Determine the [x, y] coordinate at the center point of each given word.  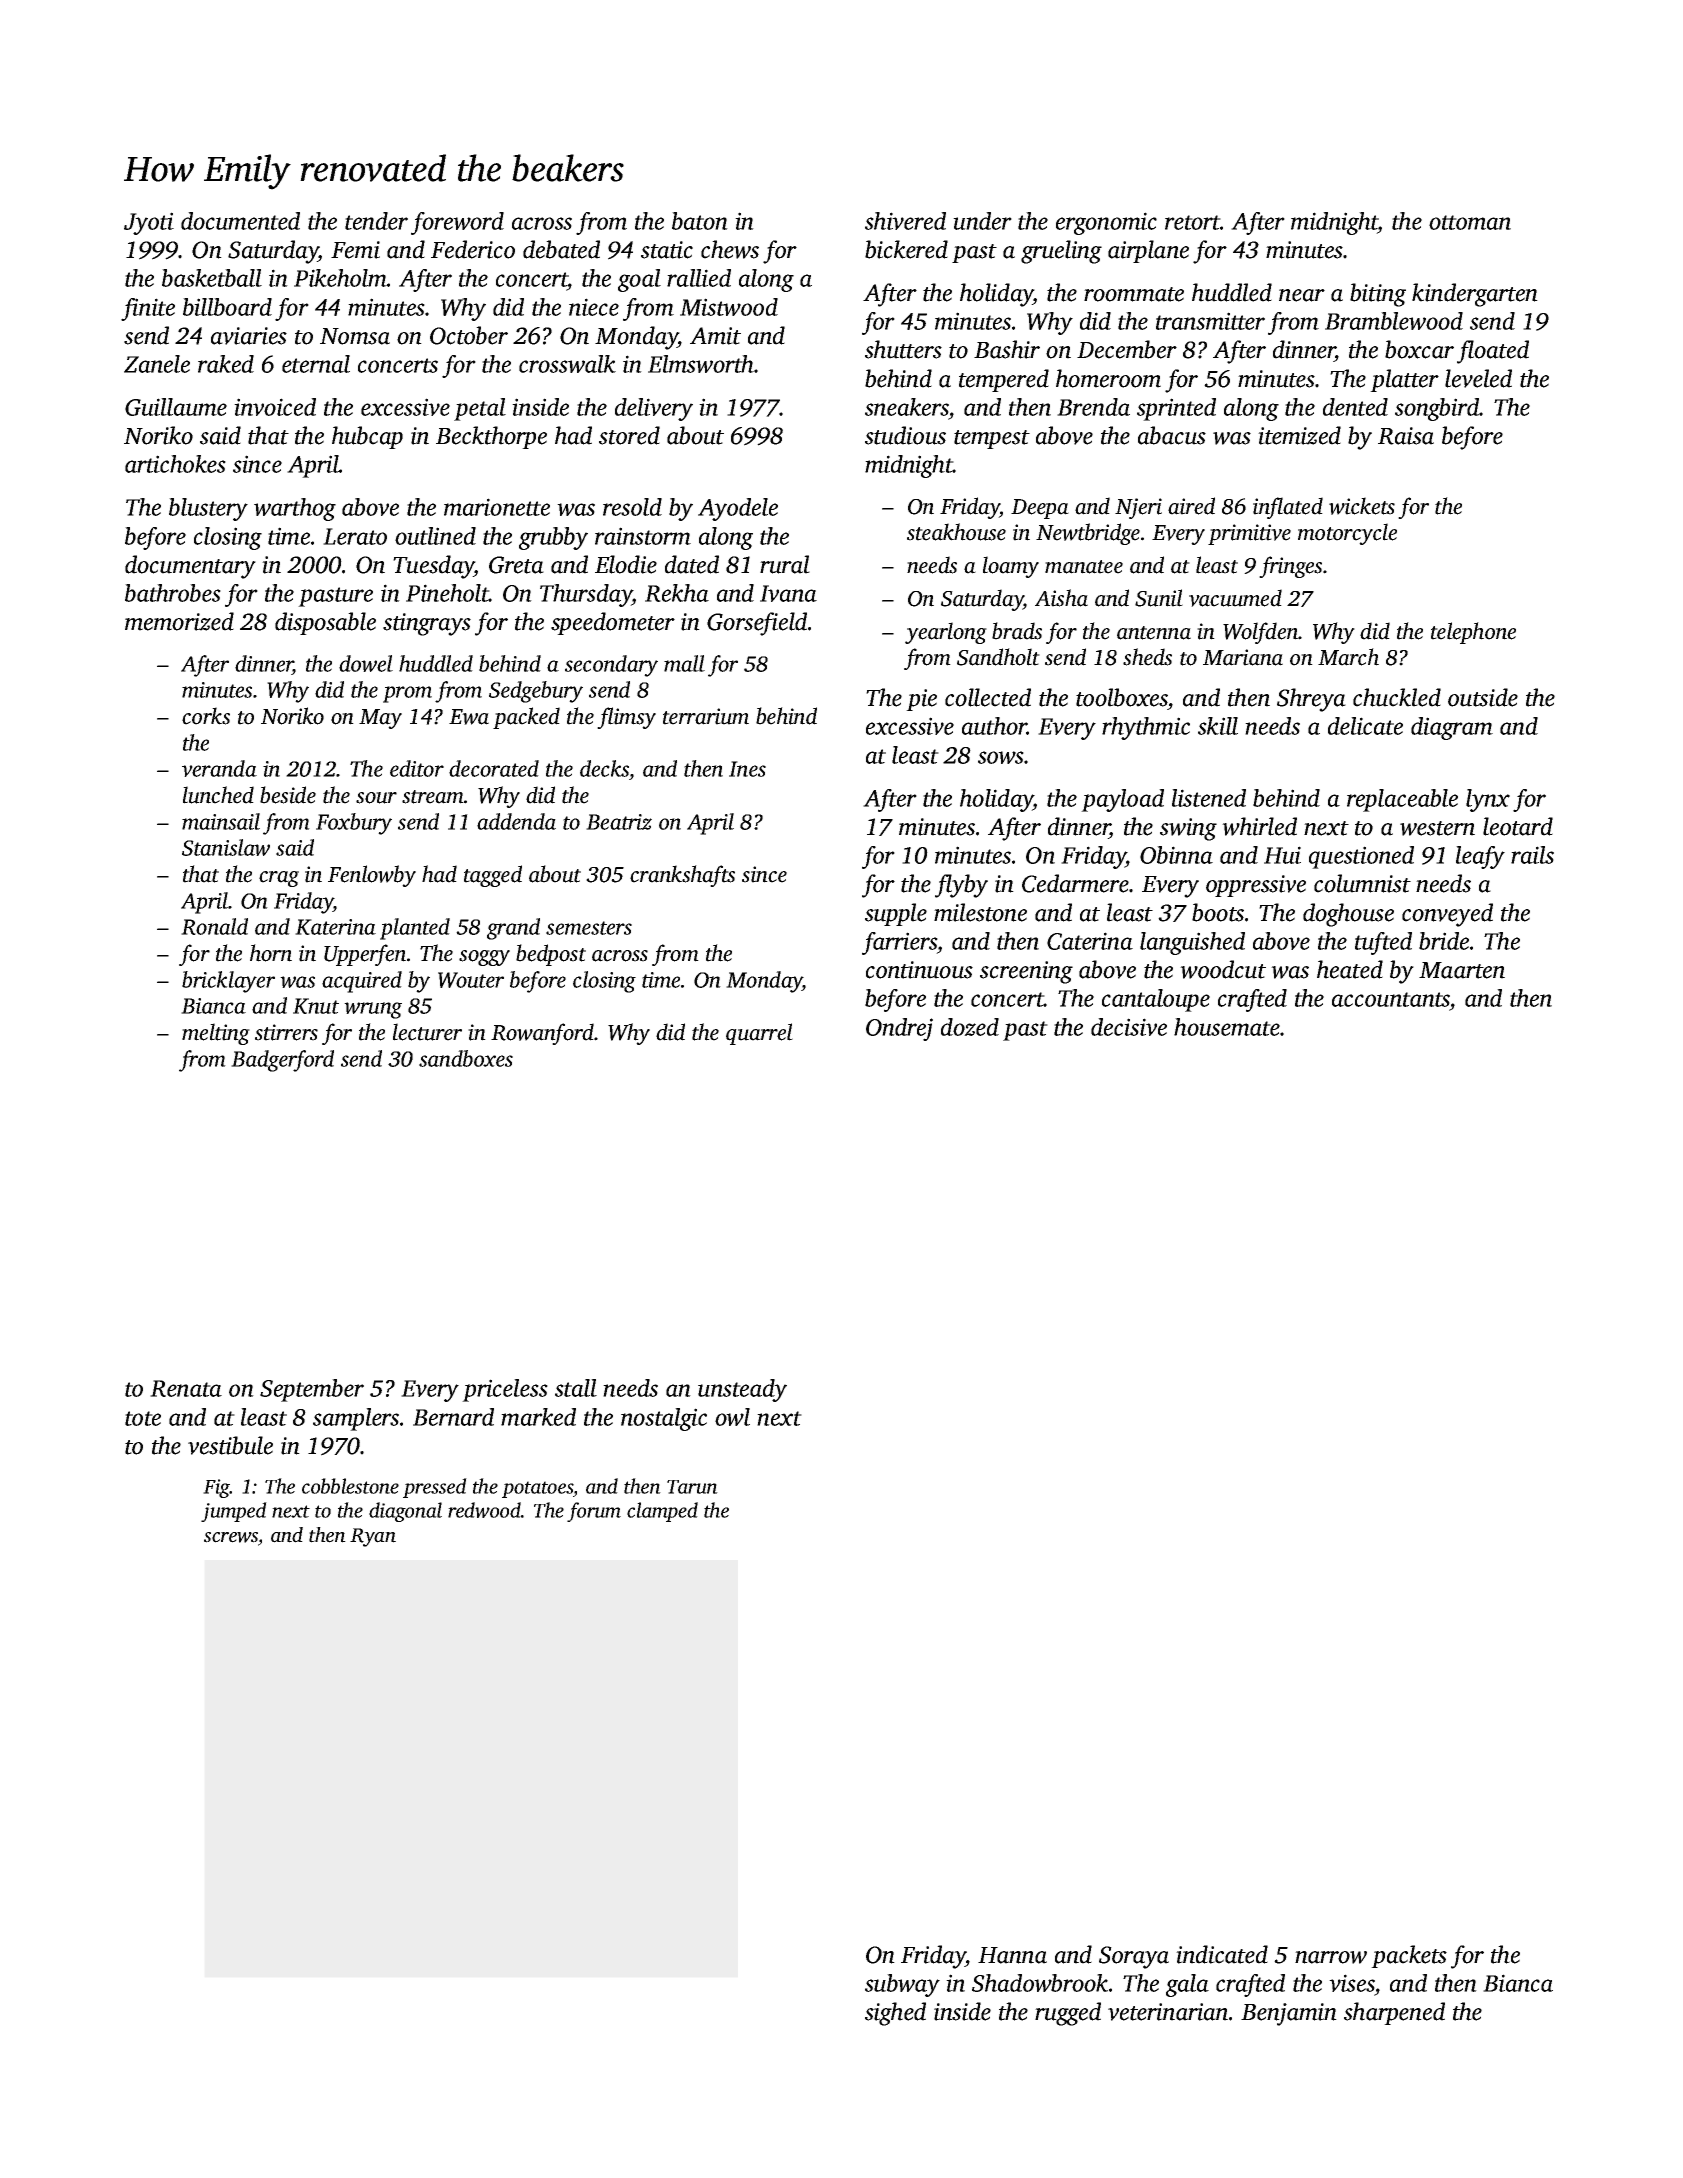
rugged [1068, 2014]
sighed [895, 2014]
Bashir [1007, 349]
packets [1409, 1956]
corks [206, 716]
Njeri [1138, 508]
